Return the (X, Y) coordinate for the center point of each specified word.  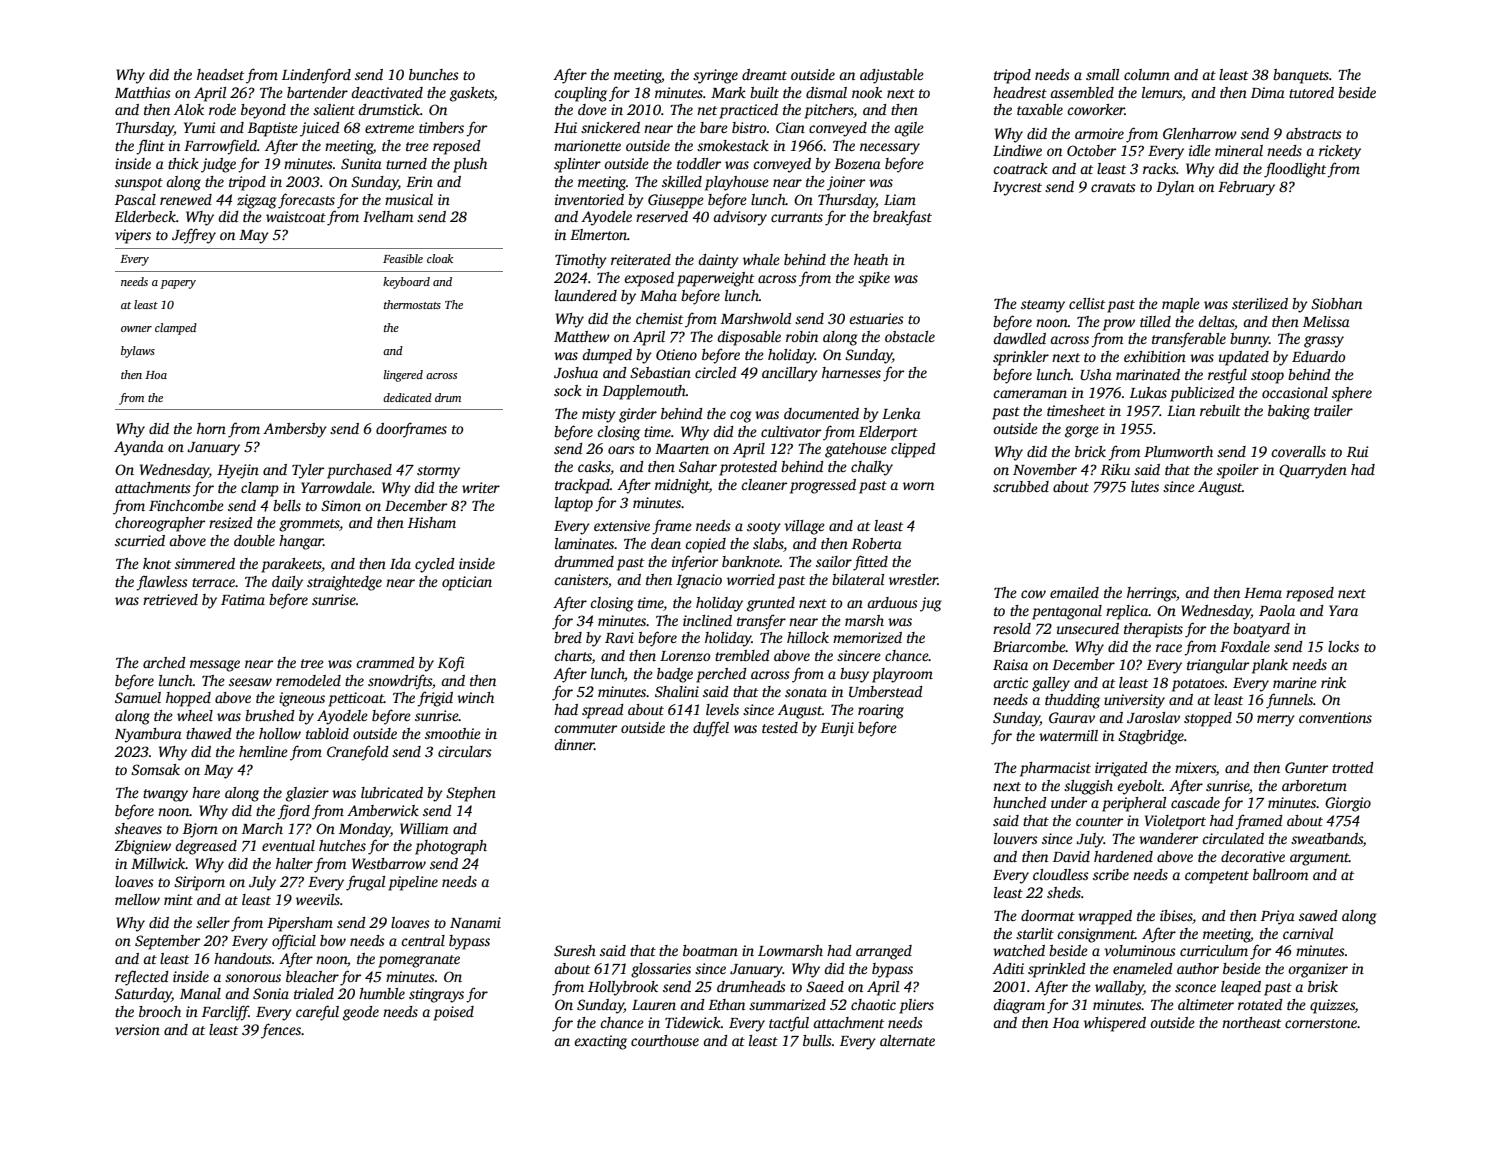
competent (1217, 877)
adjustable (892, 76)
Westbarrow (389, 863)
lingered (403, 376)
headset (220, 74)
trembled (742, 655)
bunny (1249, 340)
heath (871, 259)
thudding (1072, 701)
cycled (435, 565)
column (1147, 74)
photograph (451, 847)
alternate (907, 1040)
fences (281, 1031)
